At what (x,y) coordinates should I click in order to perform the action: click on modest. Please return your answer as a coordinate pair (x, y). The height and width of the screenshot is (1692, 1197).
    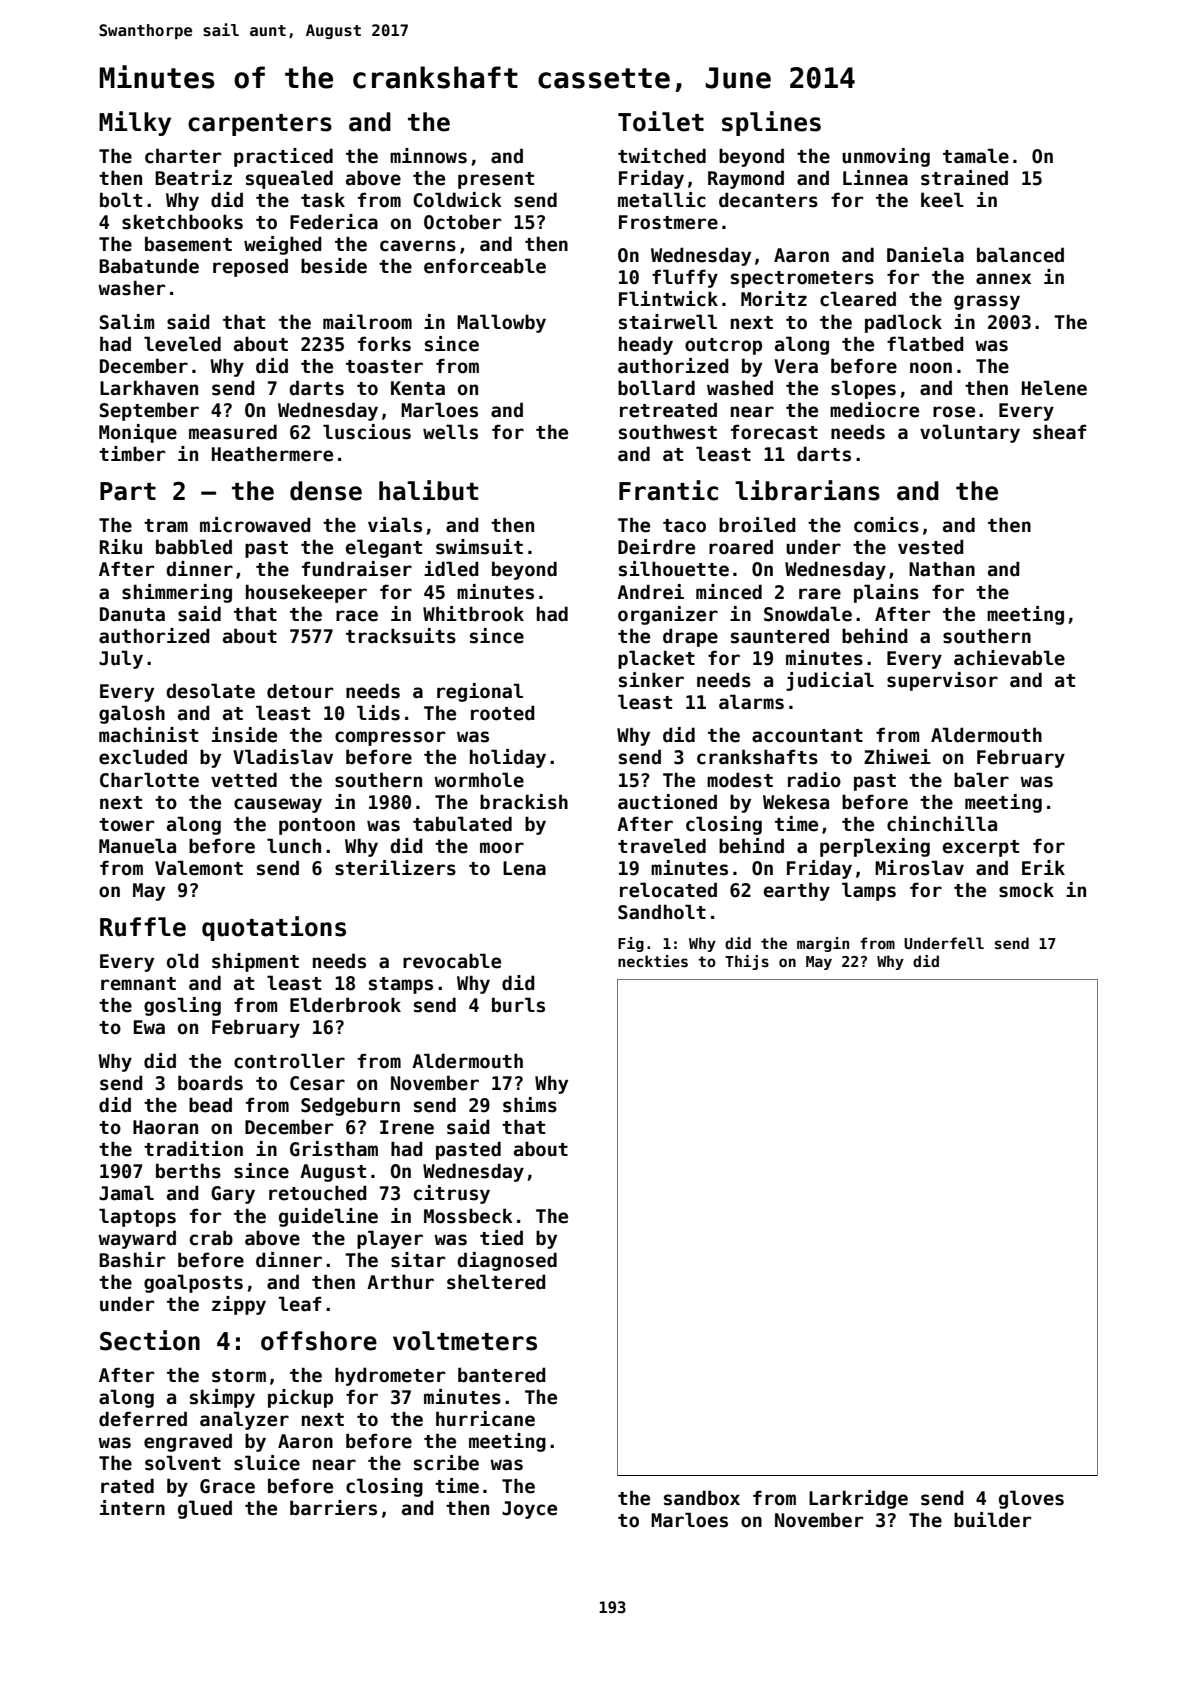
    Looking at the image, I should click on (740, 780).
